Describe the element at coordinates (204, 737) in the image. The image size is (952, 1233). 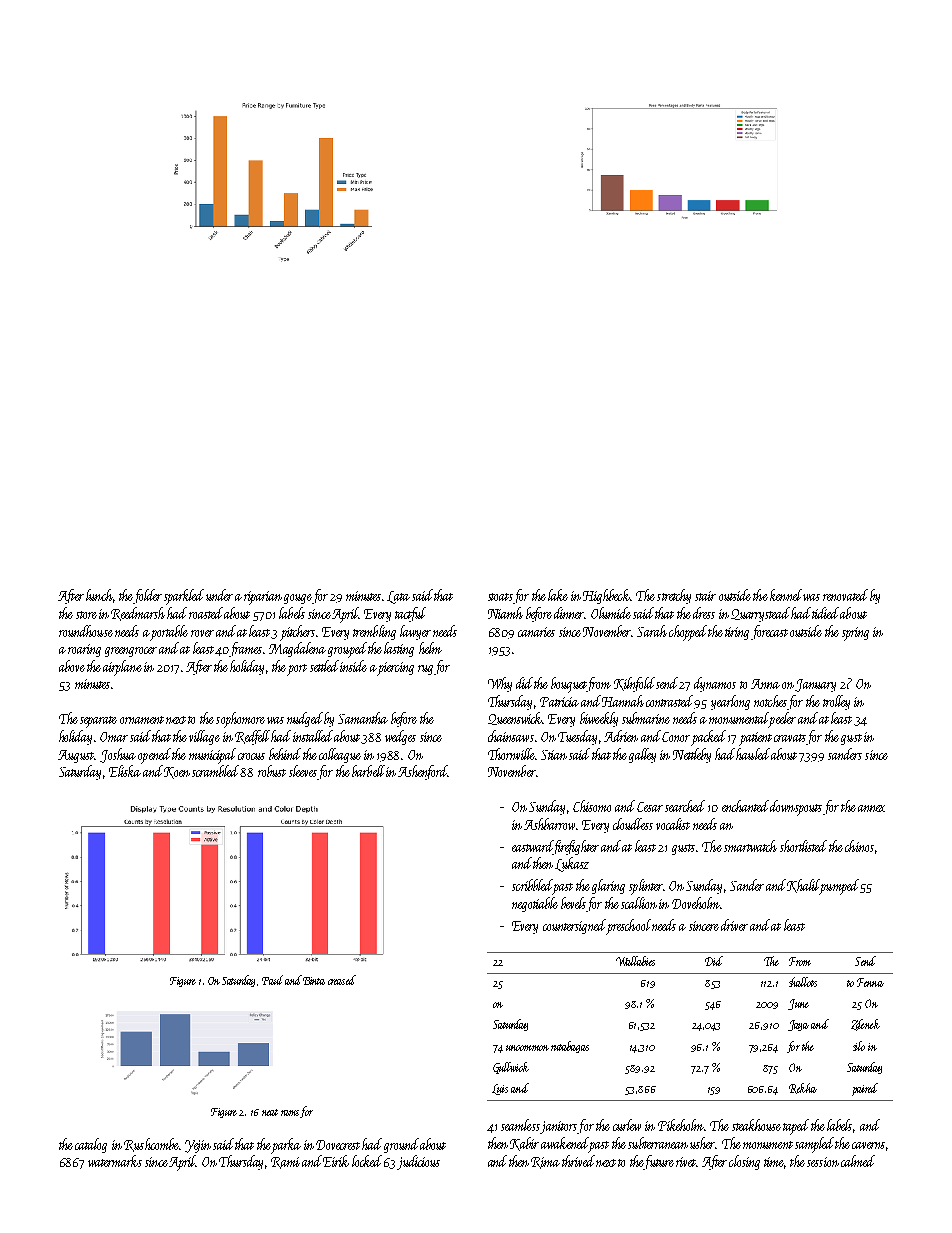
I see `village` at that location.
